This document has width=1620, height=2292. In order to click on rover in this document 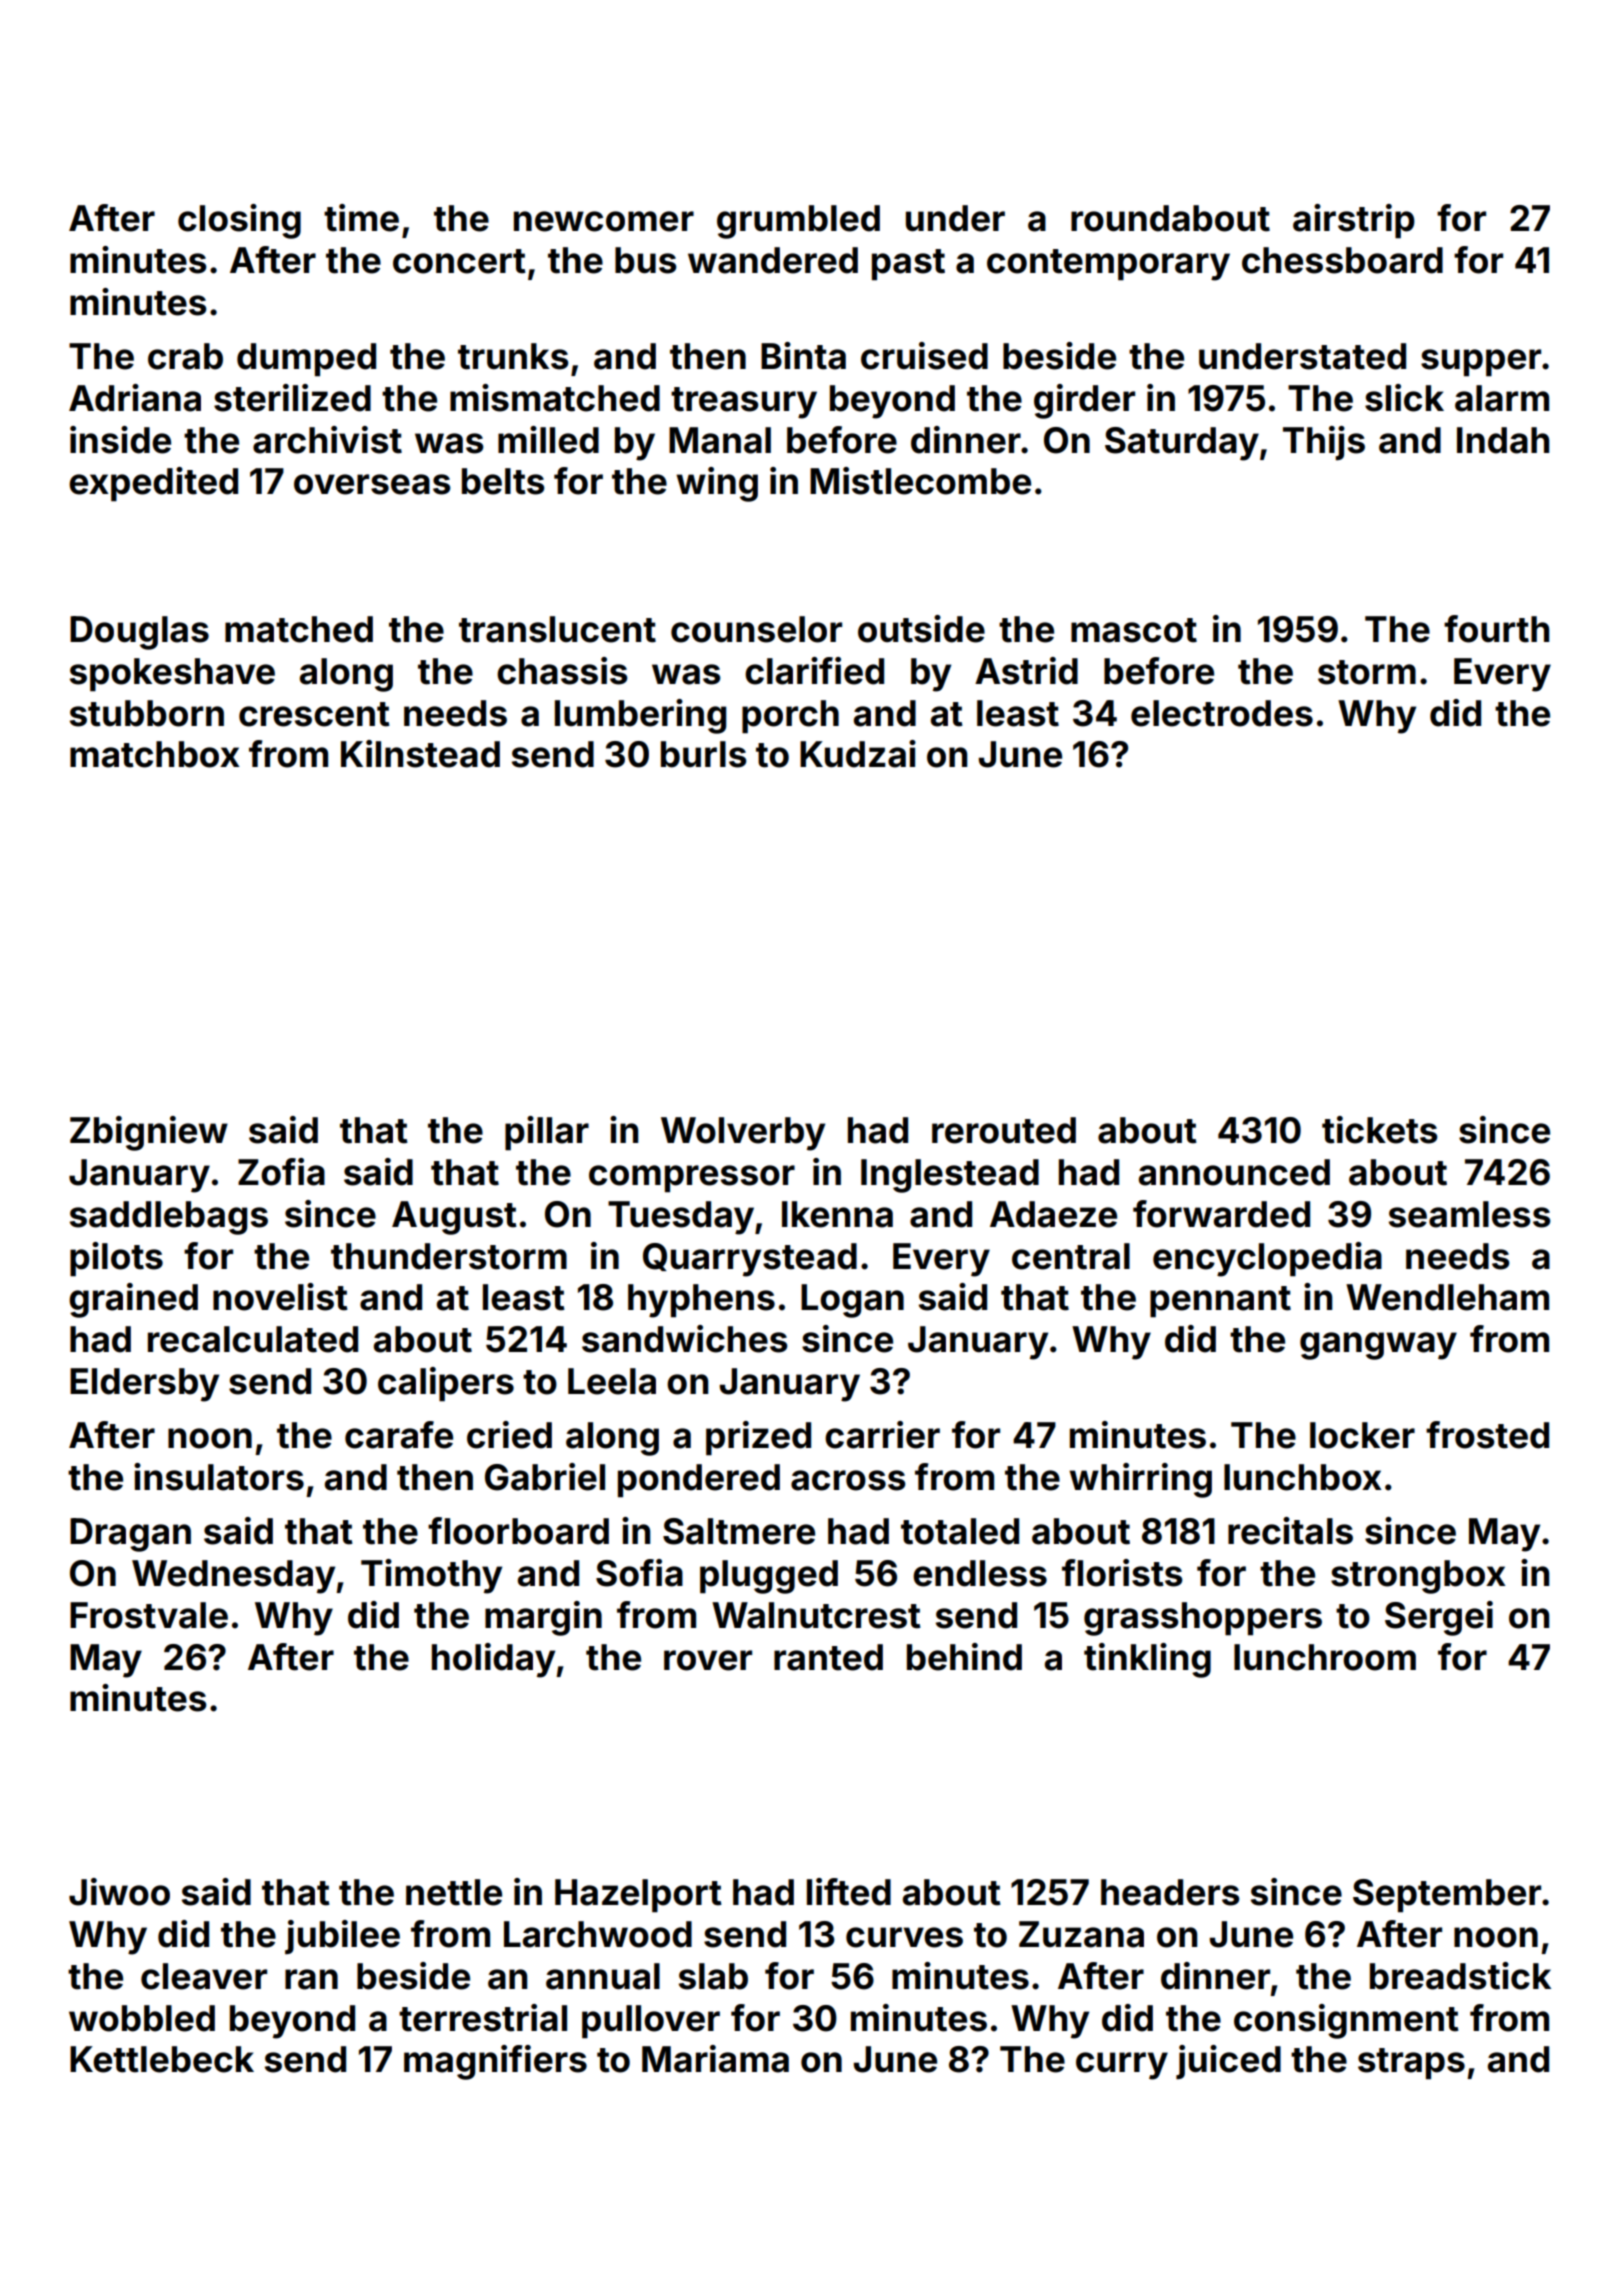, I will do `click(708, 1660)`.
